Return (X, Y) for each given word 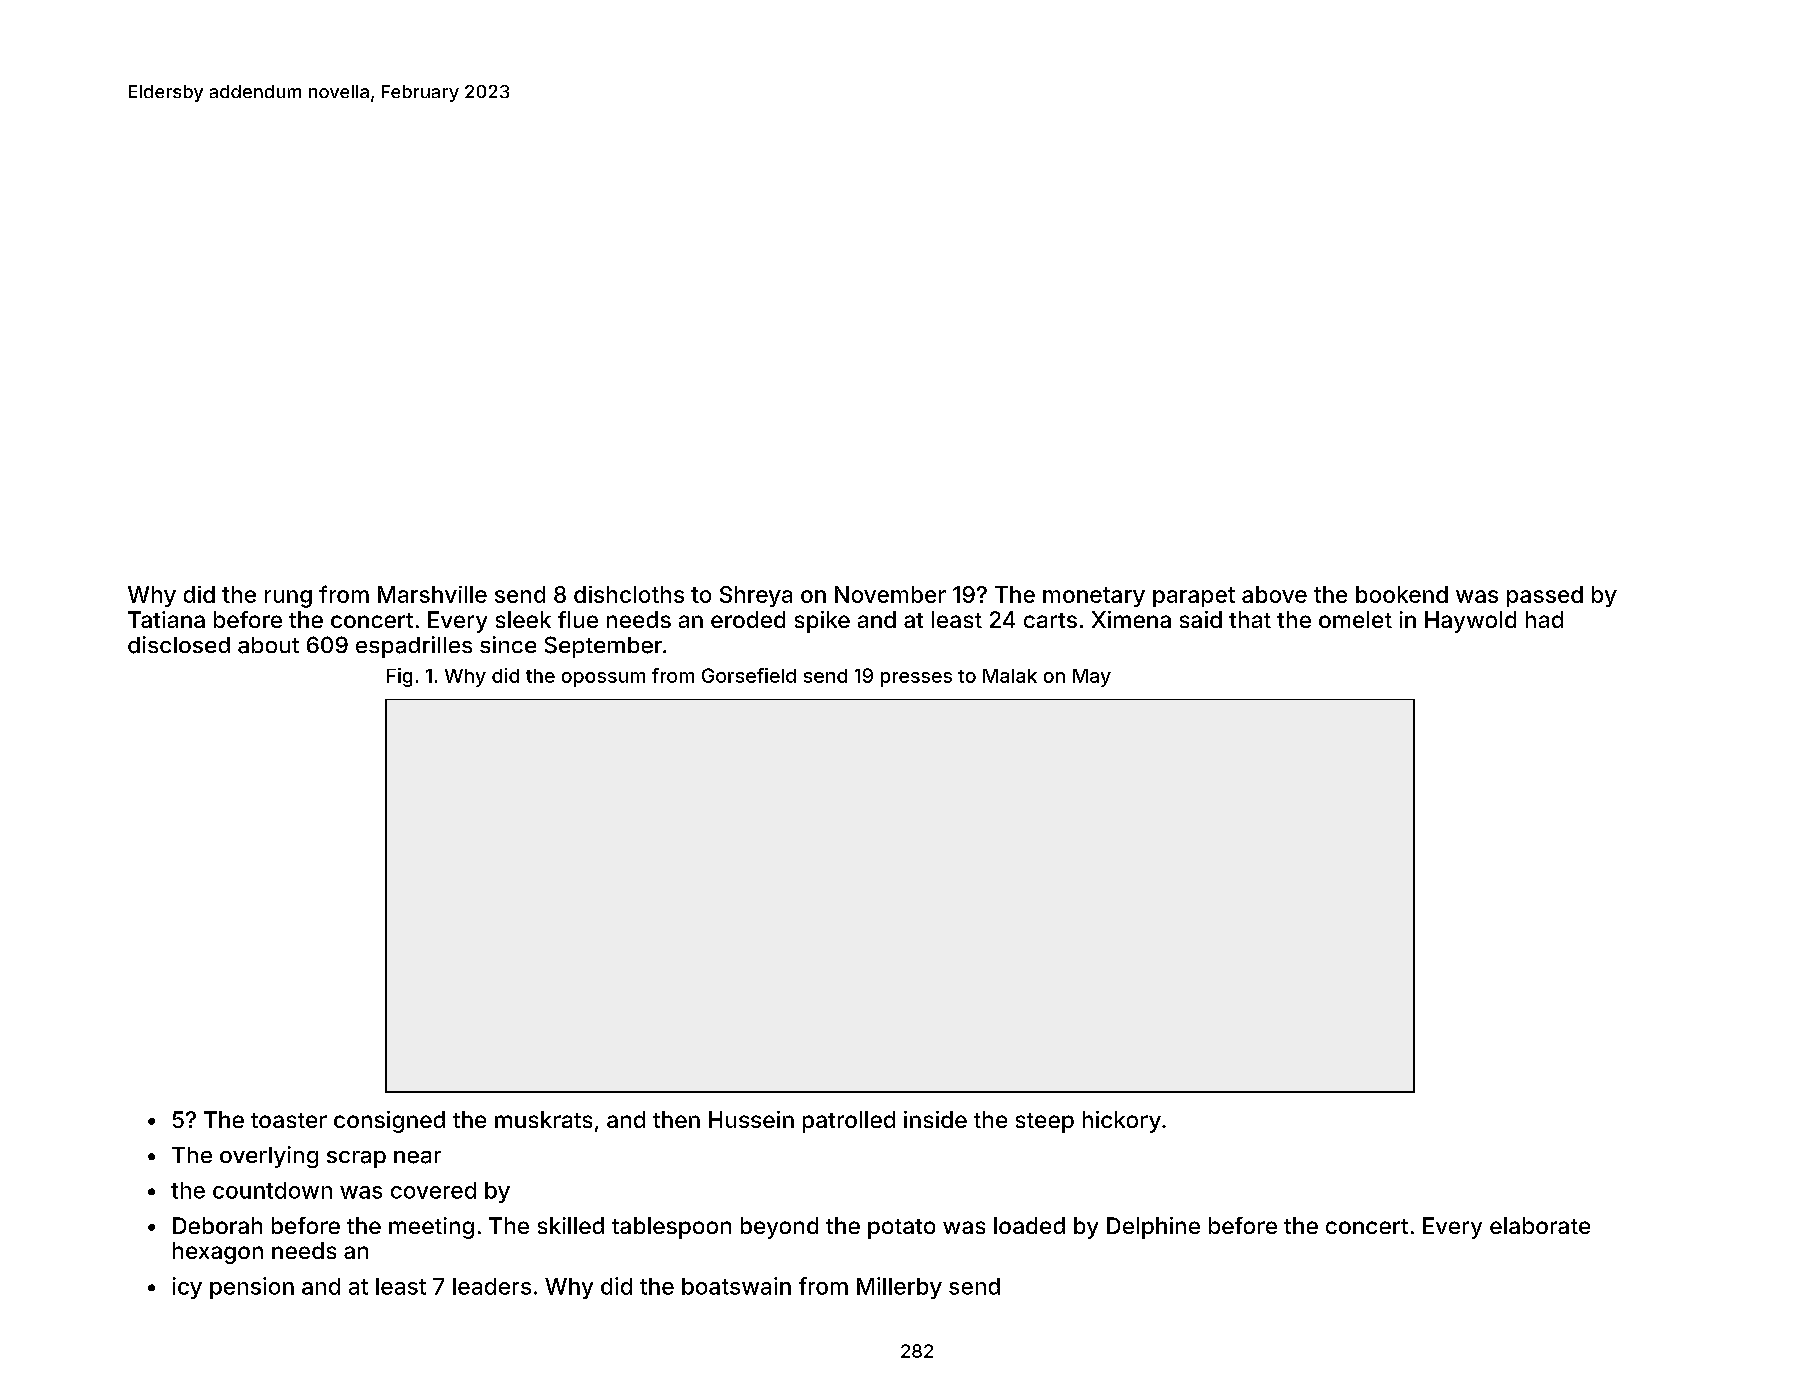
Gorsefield (749, 675)
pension (252, 1288)
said (1201, 619)
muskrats (543, 1119)
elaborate (1540, 1225)
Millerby (899, 1288)
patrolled (849, 1122)
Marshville (432, 594)
